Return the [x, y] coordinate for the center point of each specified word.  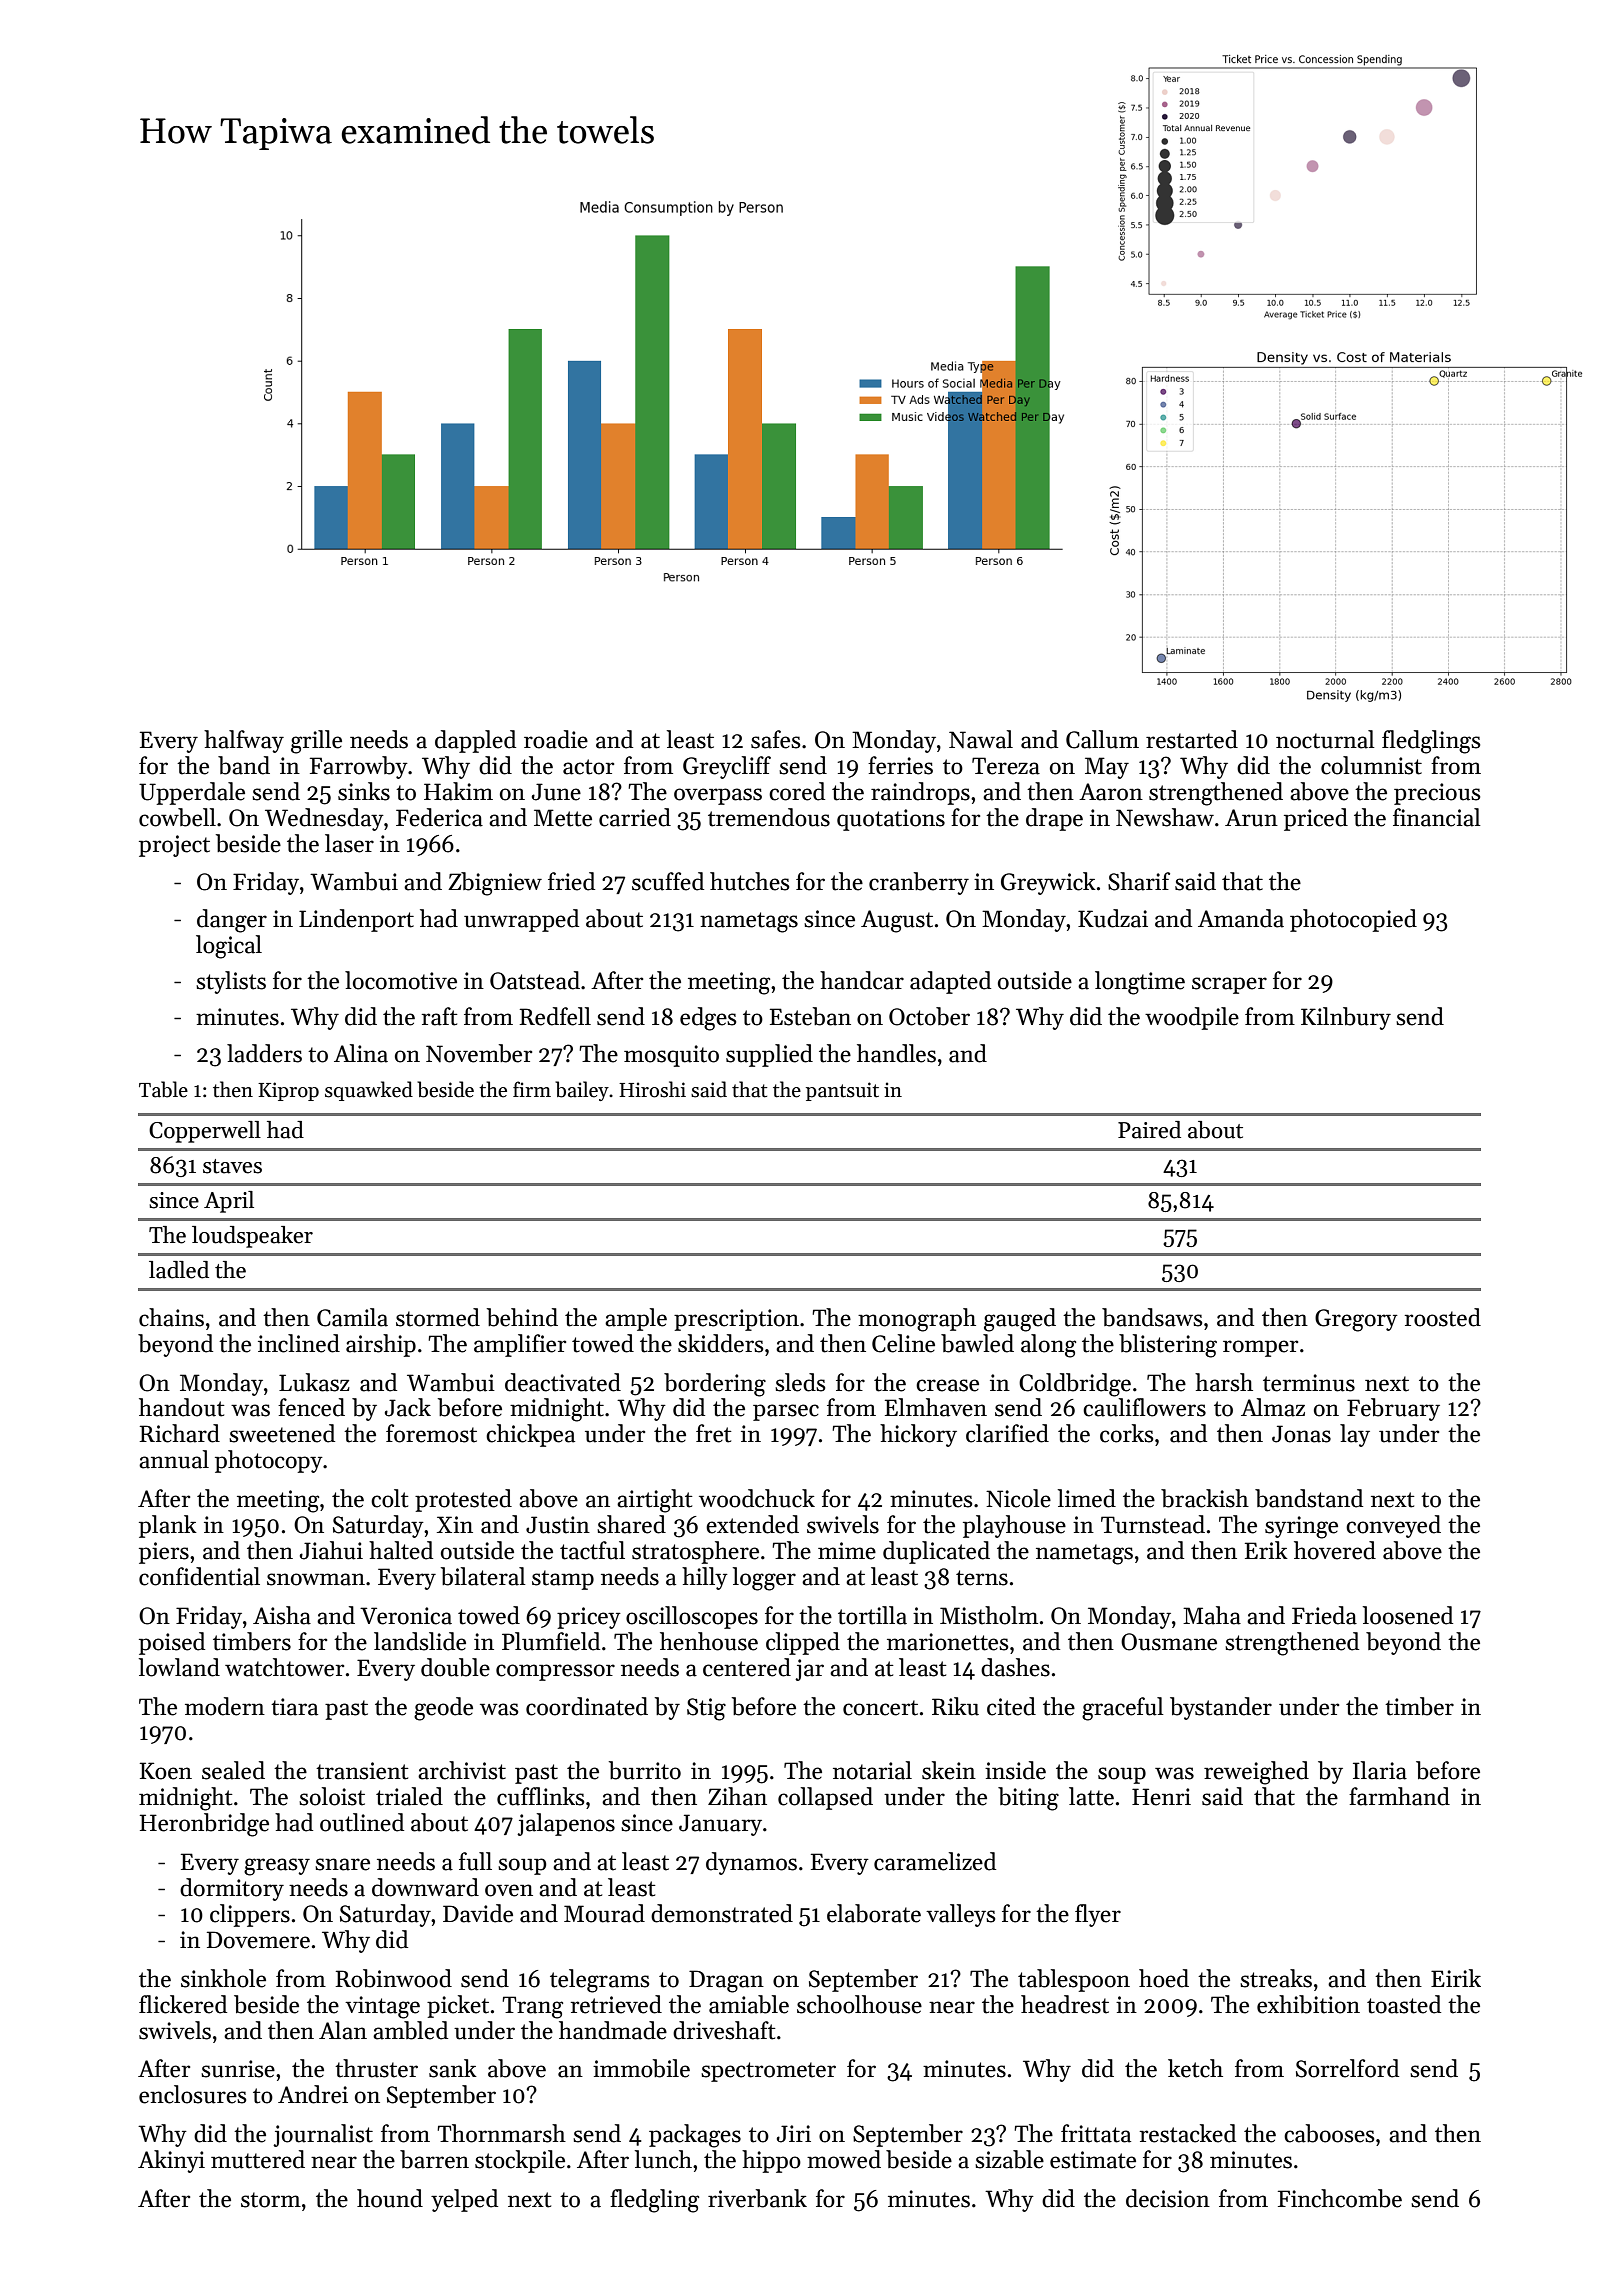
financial [1437, 817]
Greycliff [727, 767]
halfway [244, 741]
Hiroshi [652, 1089]
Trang [532, 2007]
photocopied [1353, 920]
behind [522, 1317]
